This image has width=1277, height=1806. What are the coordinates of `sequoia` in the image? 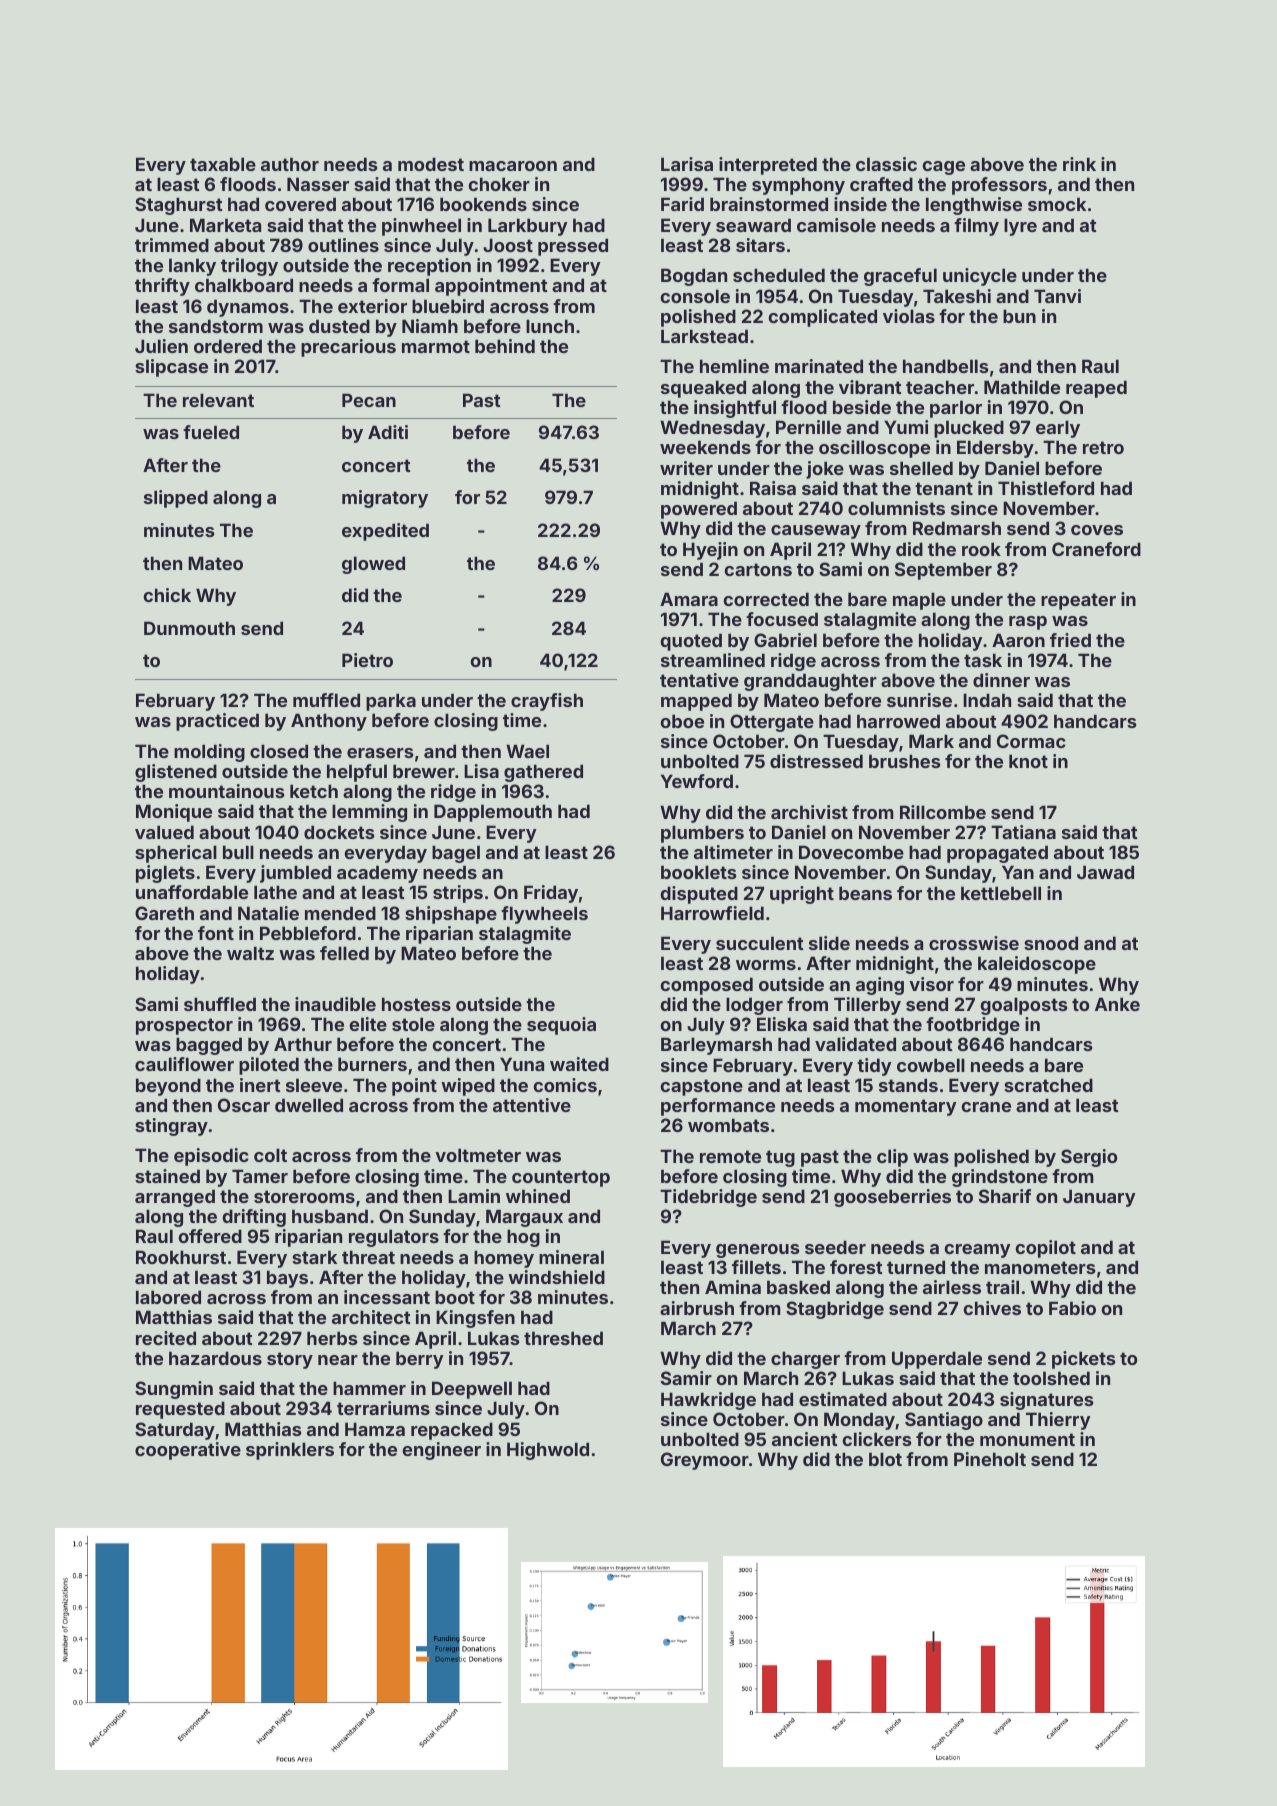 It's located at (561, 1026).
